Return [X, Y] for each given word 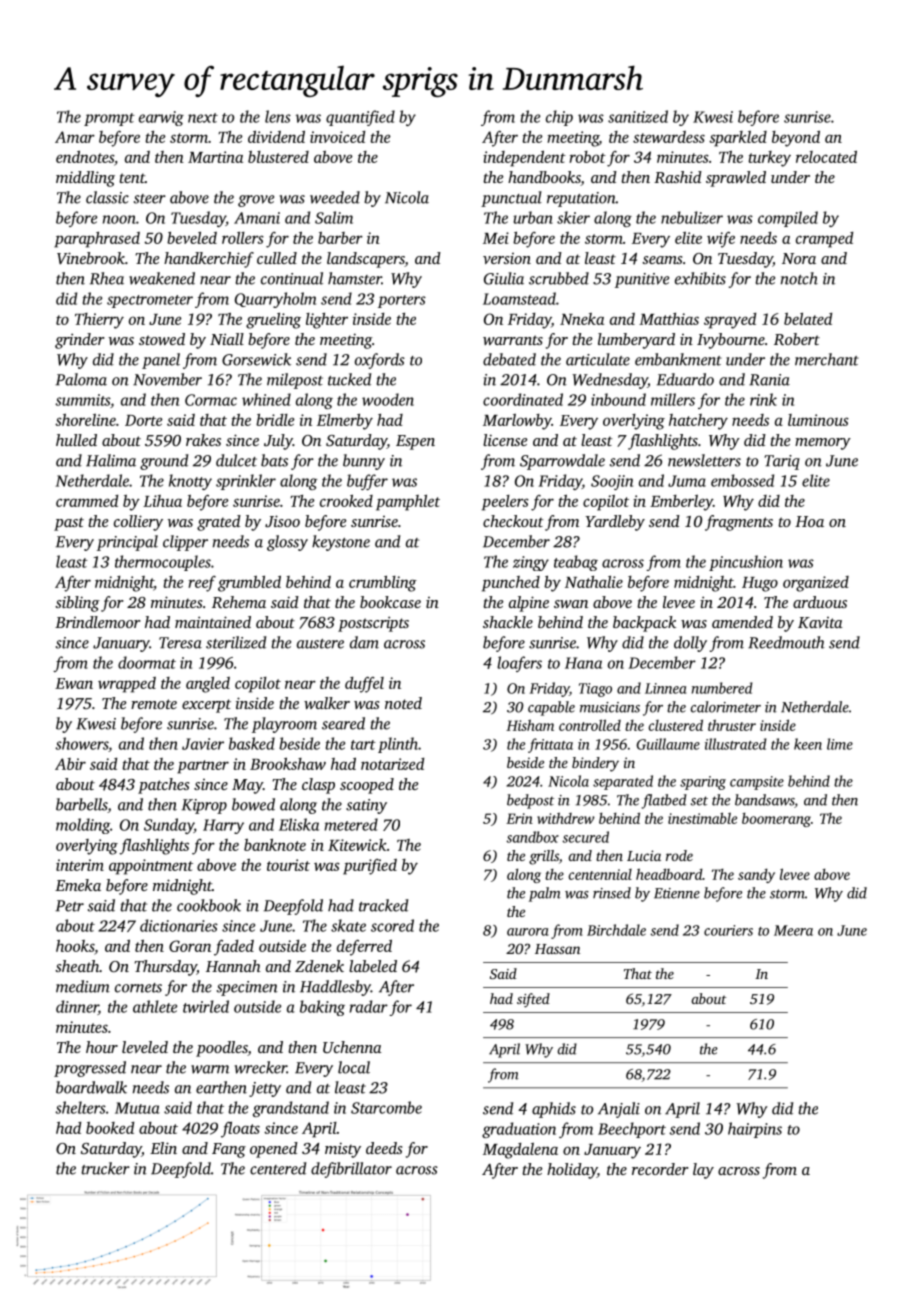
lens [278, 116]
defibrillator [351, 1170]
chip [559, 118]
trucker [106, 1168]
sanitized [638, 116]
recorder [660, 1169]
